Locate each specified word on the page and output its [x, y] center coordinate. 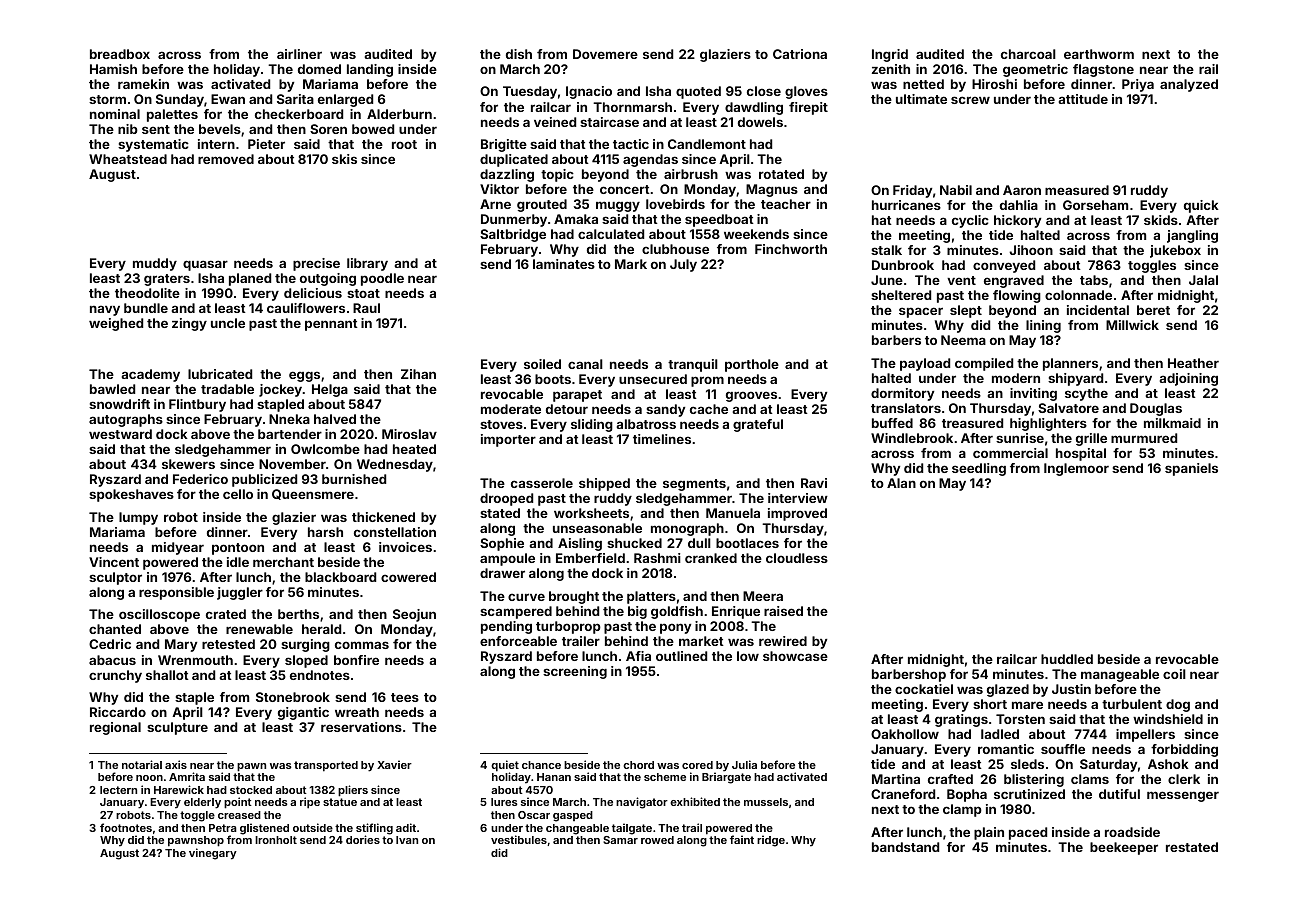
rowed [657, 840]
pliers [353, 791]
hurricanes [906, 205]
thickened [383, 517]
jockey [280, 390]
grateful [758, 425]
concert [625, 189]
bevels [220, 129]
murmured [1144, 438]
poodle [382, 279]
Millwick [1132, 325]
